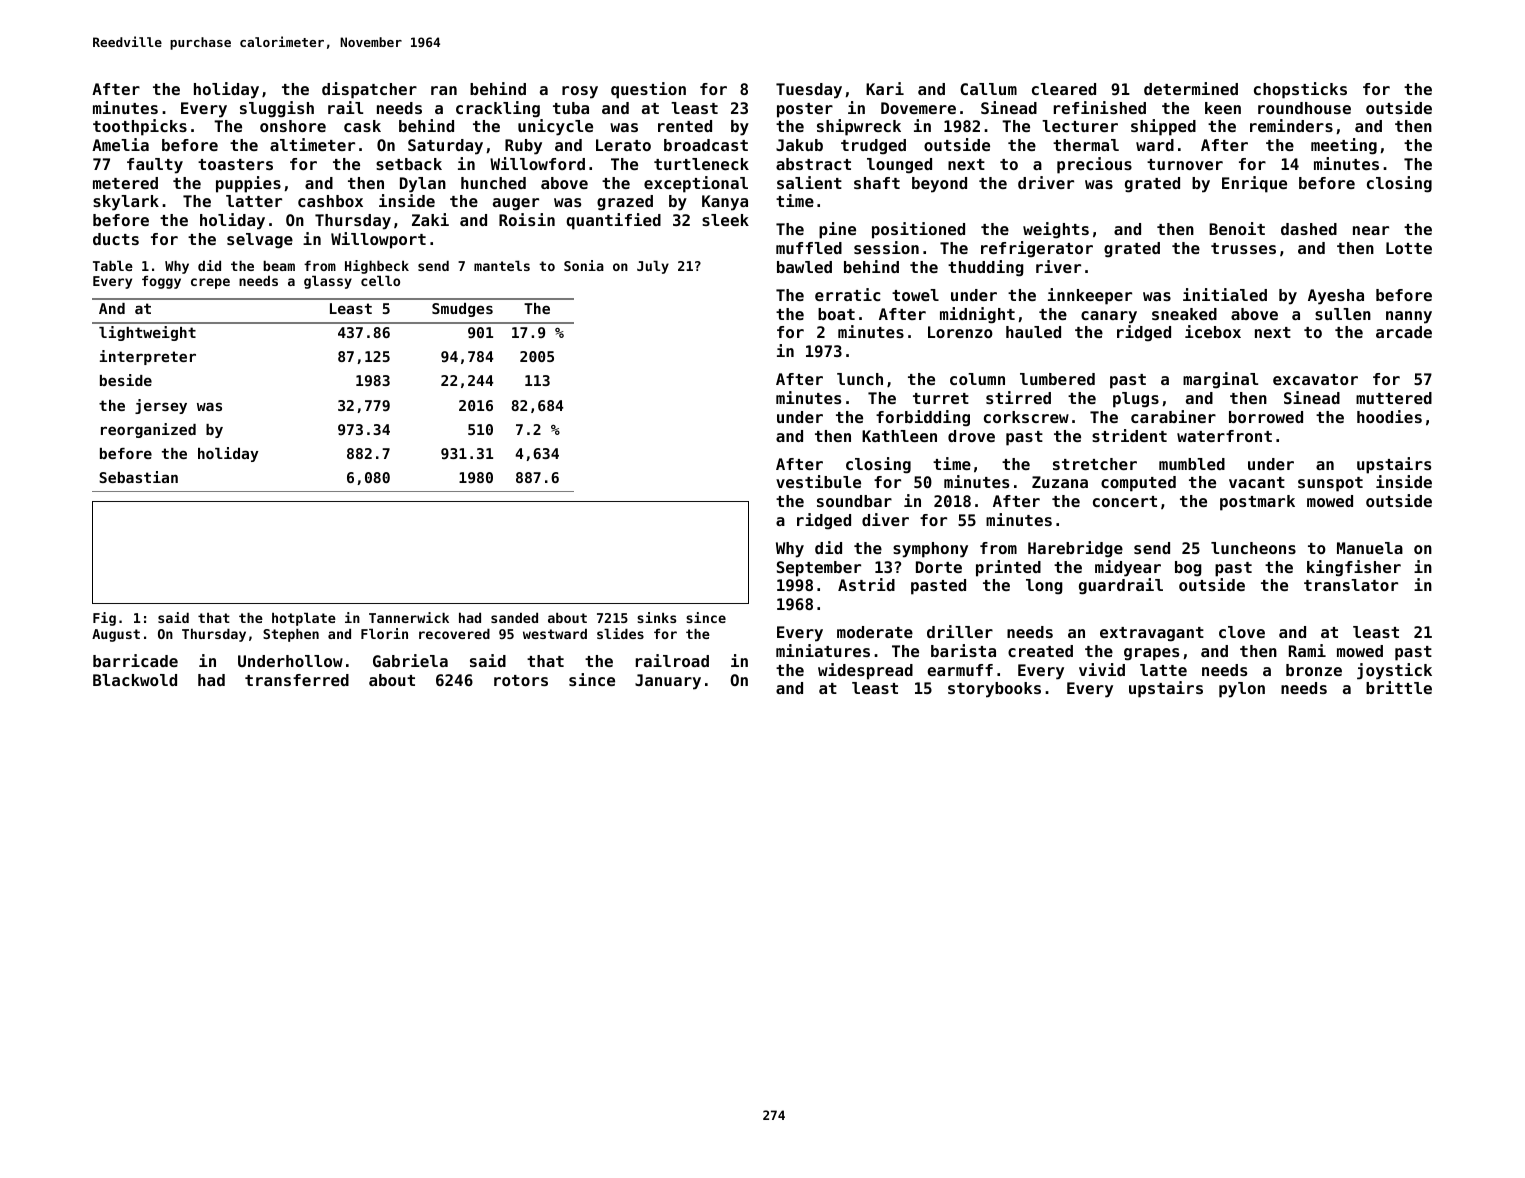 This page has height=1178, width=1525. Describe the element at coordinates (161, 406) in the page. I see `jersey` at that location.
